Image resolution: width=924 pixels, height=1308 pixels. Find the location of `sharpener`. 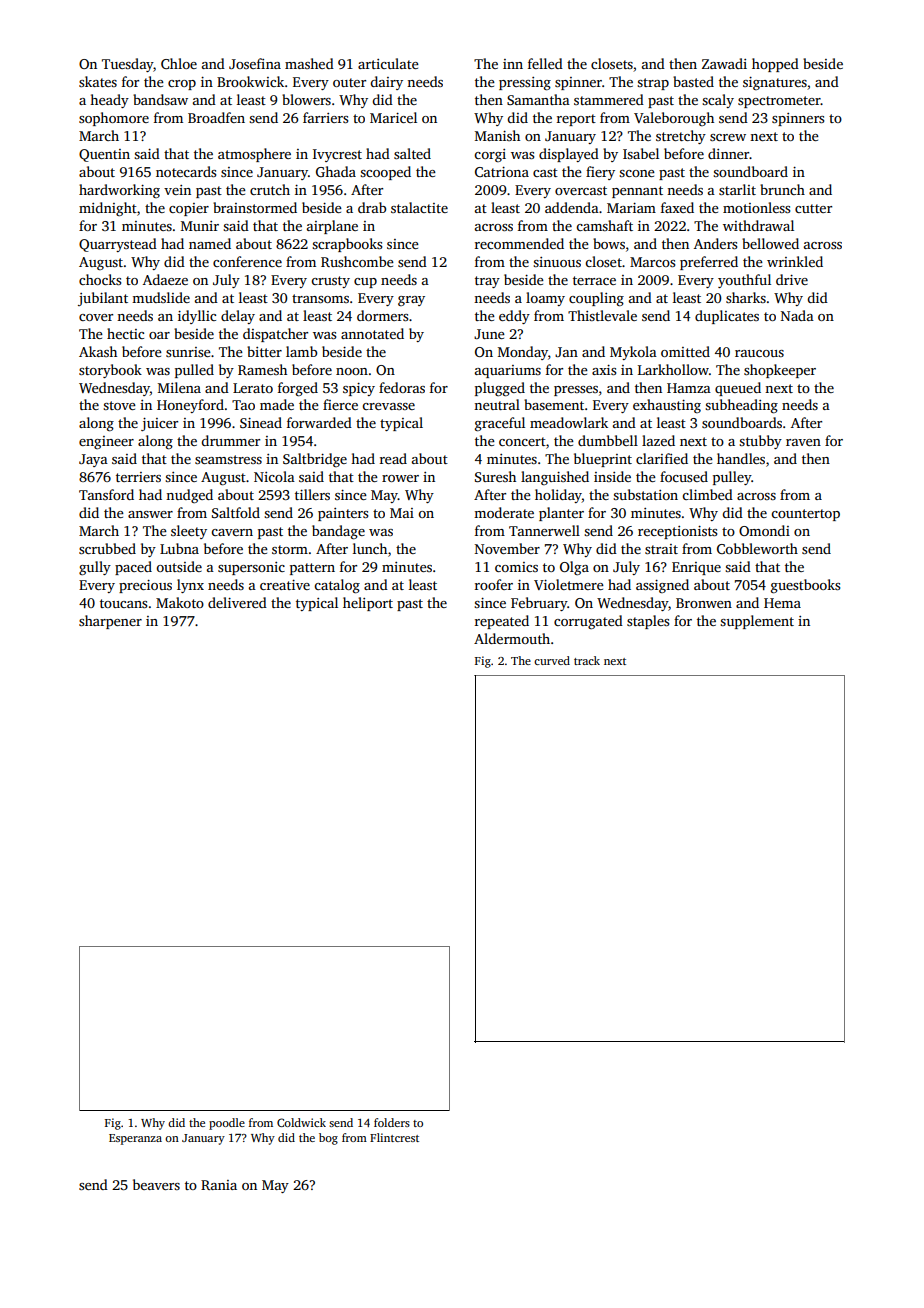

sharpener is located at coordinates (110, 622).
